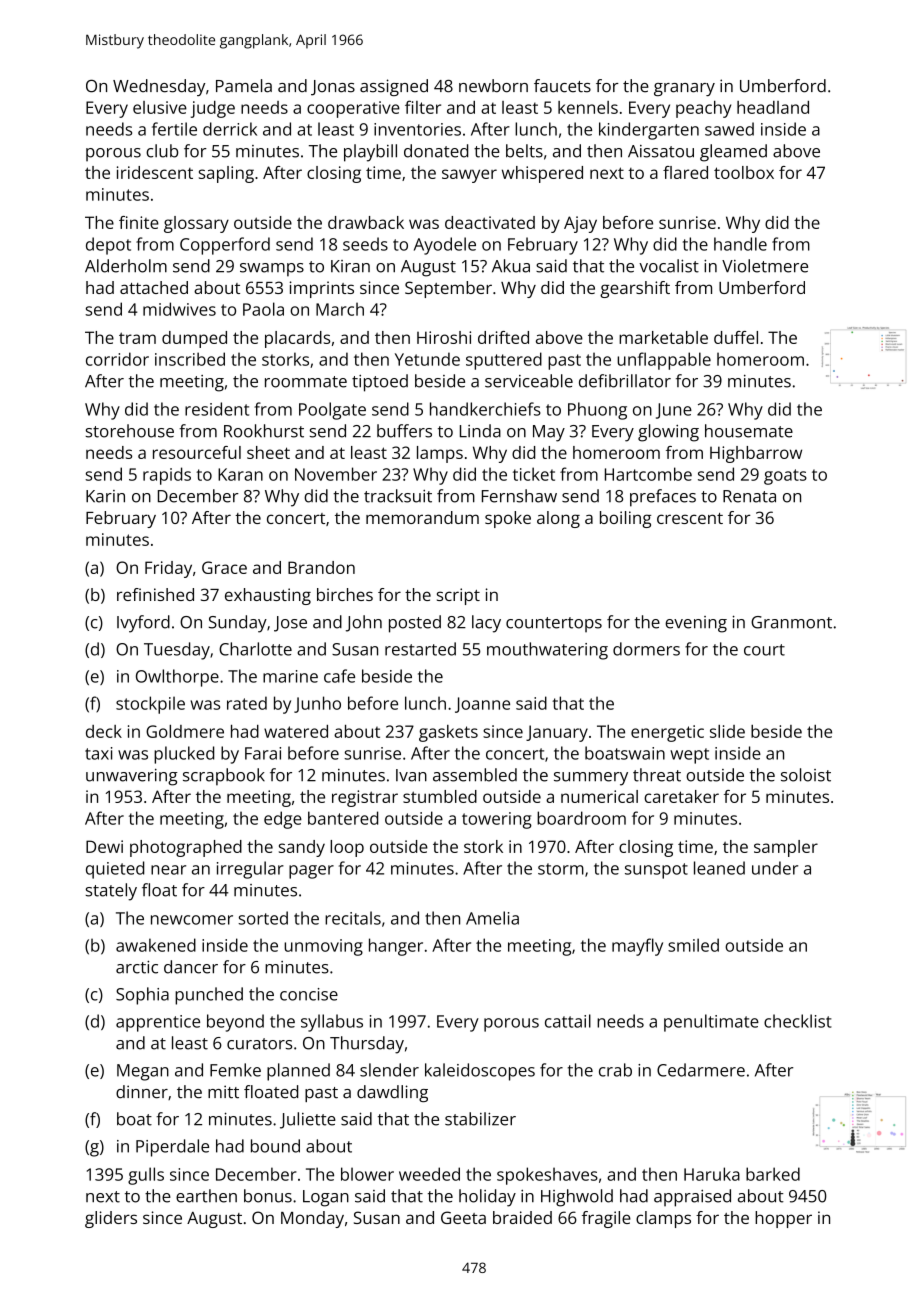 Image resolution: width=924 pixels, height=1308 pixels. I want to click on storm, so click(561, 869).
